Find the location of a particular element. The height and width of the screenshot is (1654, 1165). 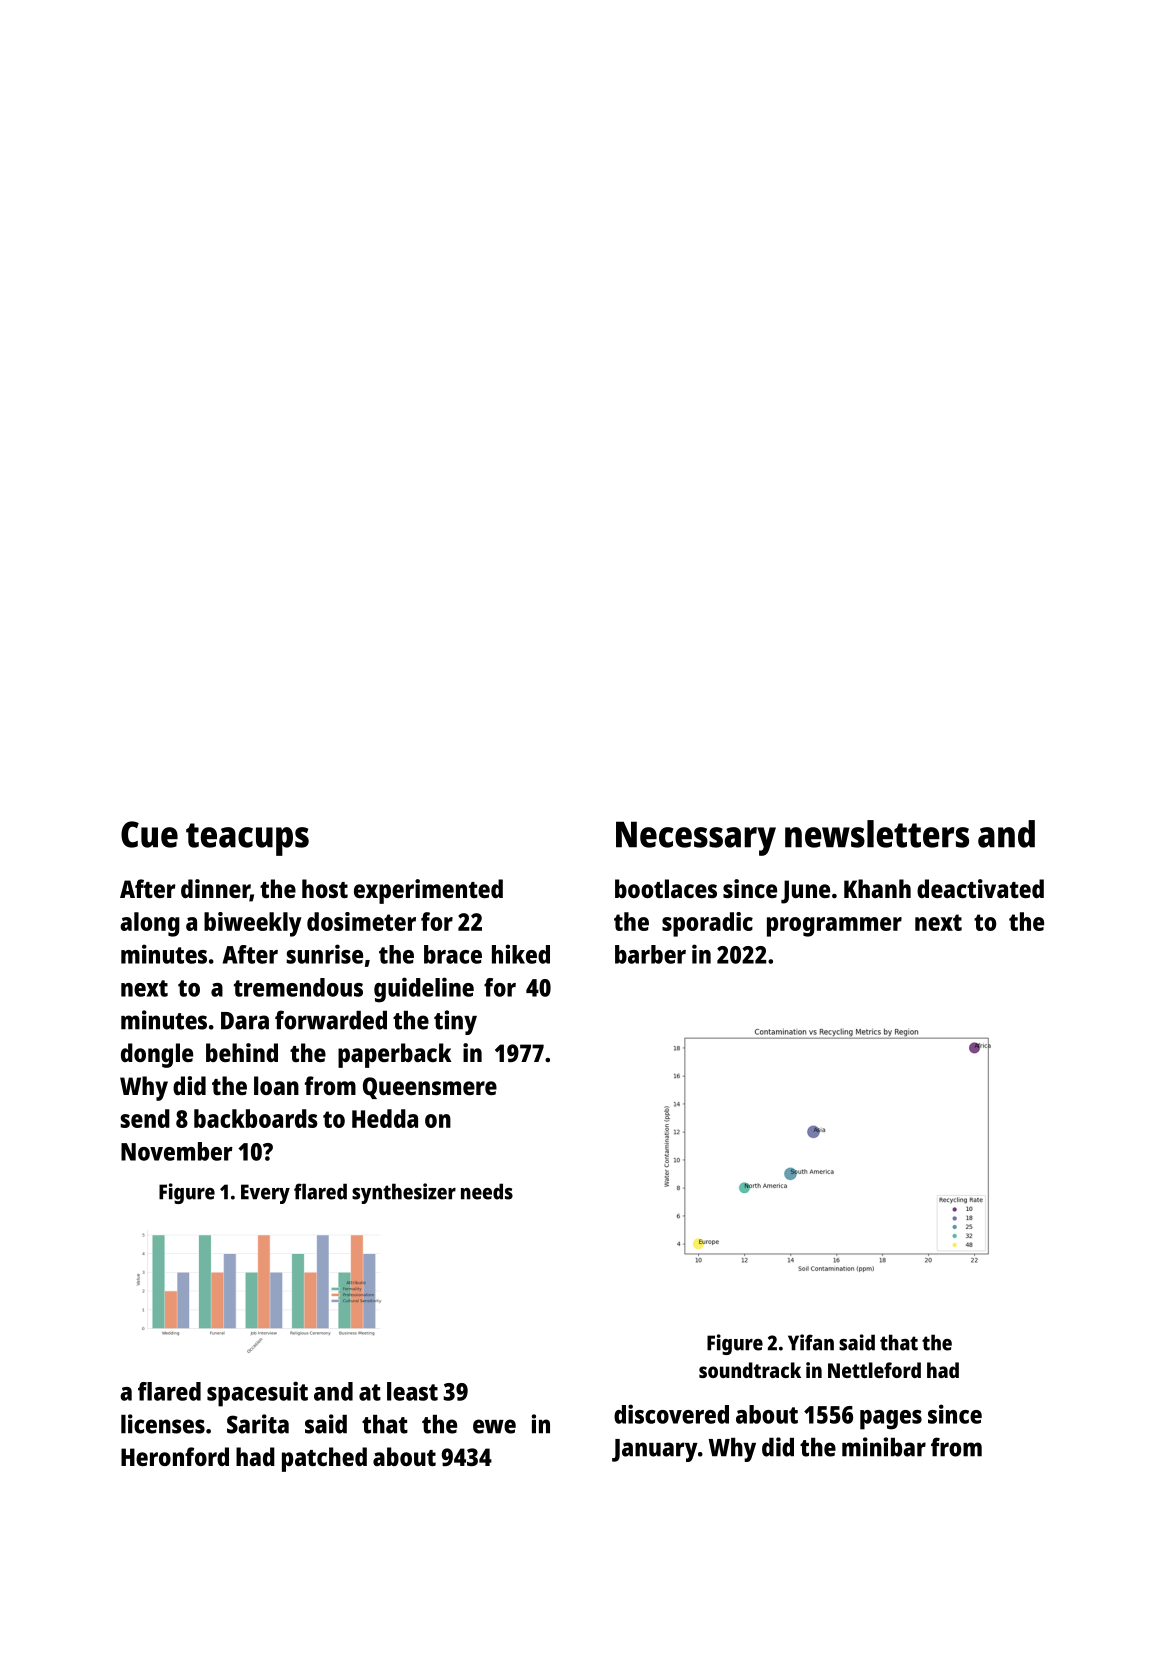

send is located at coordinates (145, 1118).
